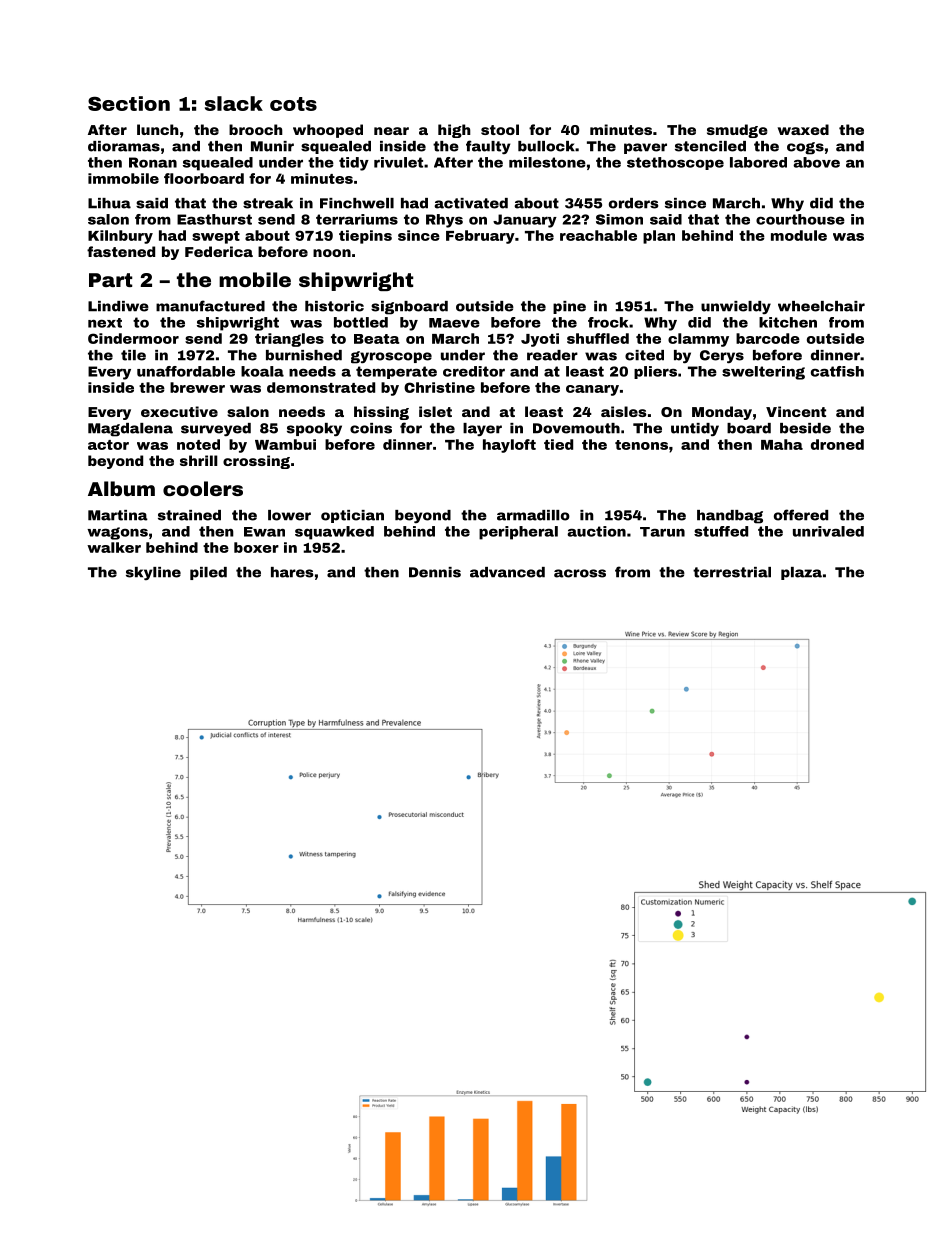 The height and width of the screenshot is (1233, 952). What do you see at coordinates (262, 371) in the screenshot?
I see `koala` at bounding box center [262, 371].
